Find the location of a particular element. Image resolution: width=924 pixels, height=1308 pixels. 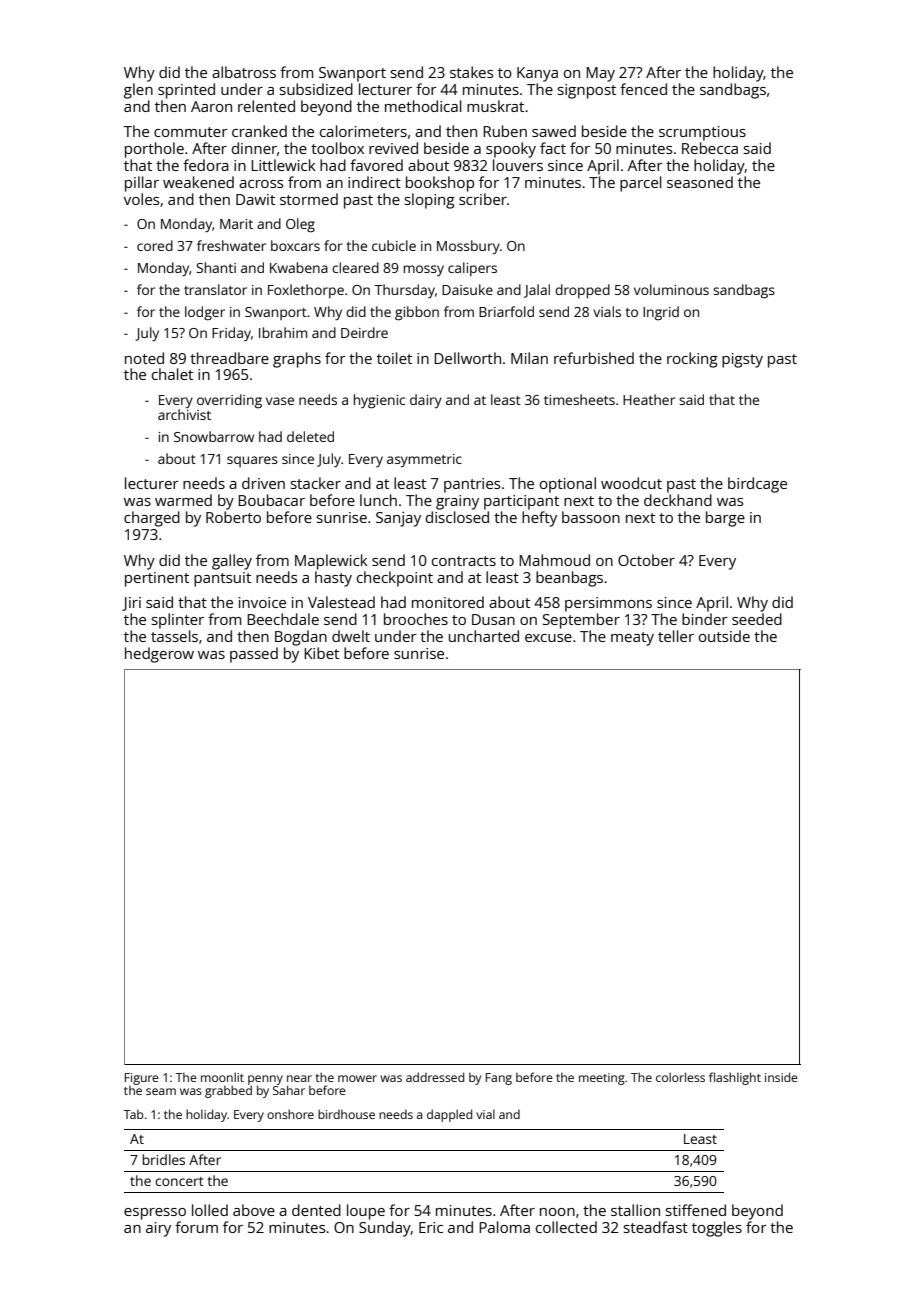

Dellworth is located at coordinates (467, 358).
